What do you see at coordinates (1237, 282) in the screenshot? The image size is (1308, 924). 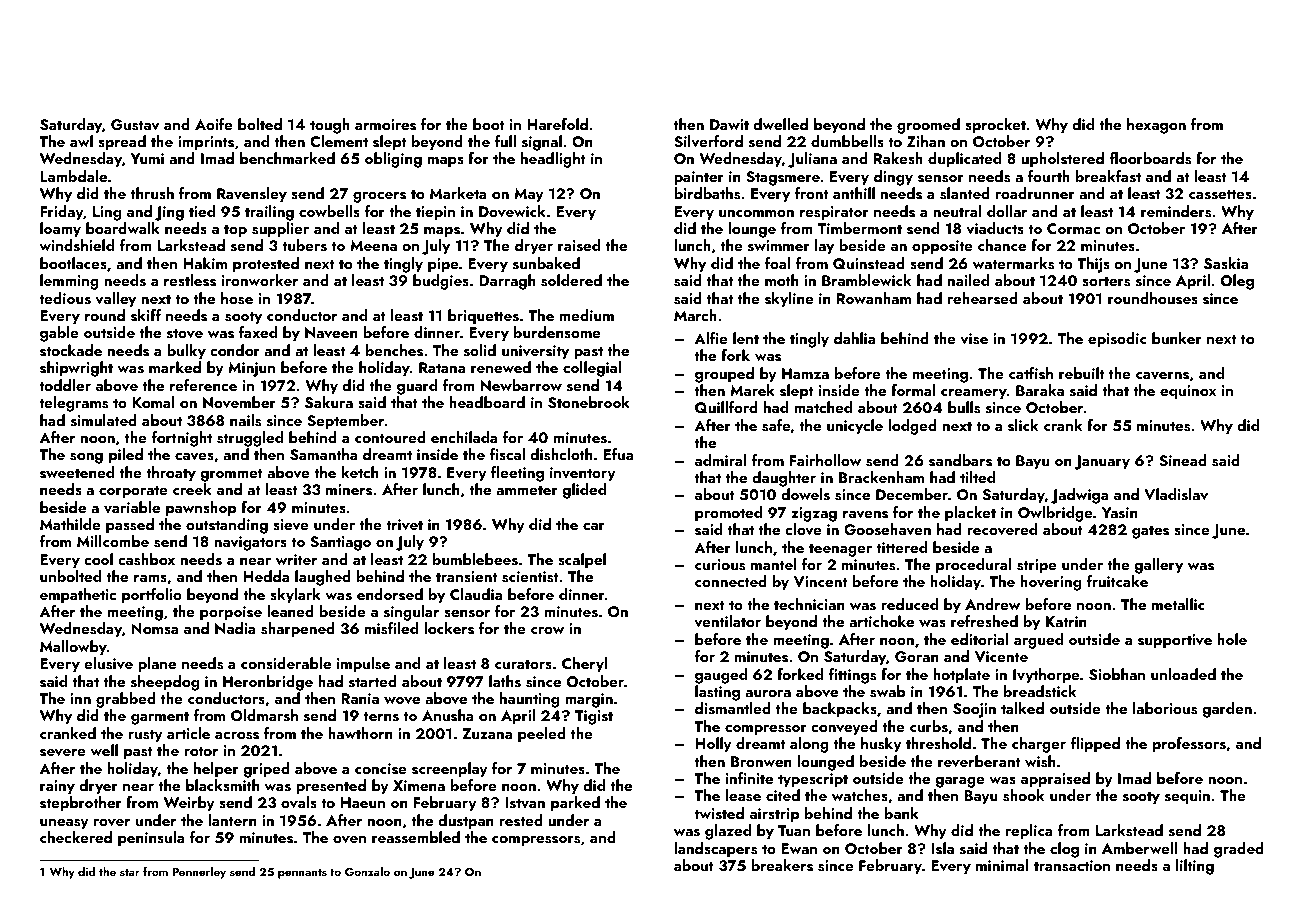 I see `Oleg` at bounding box center [1237, 282].
